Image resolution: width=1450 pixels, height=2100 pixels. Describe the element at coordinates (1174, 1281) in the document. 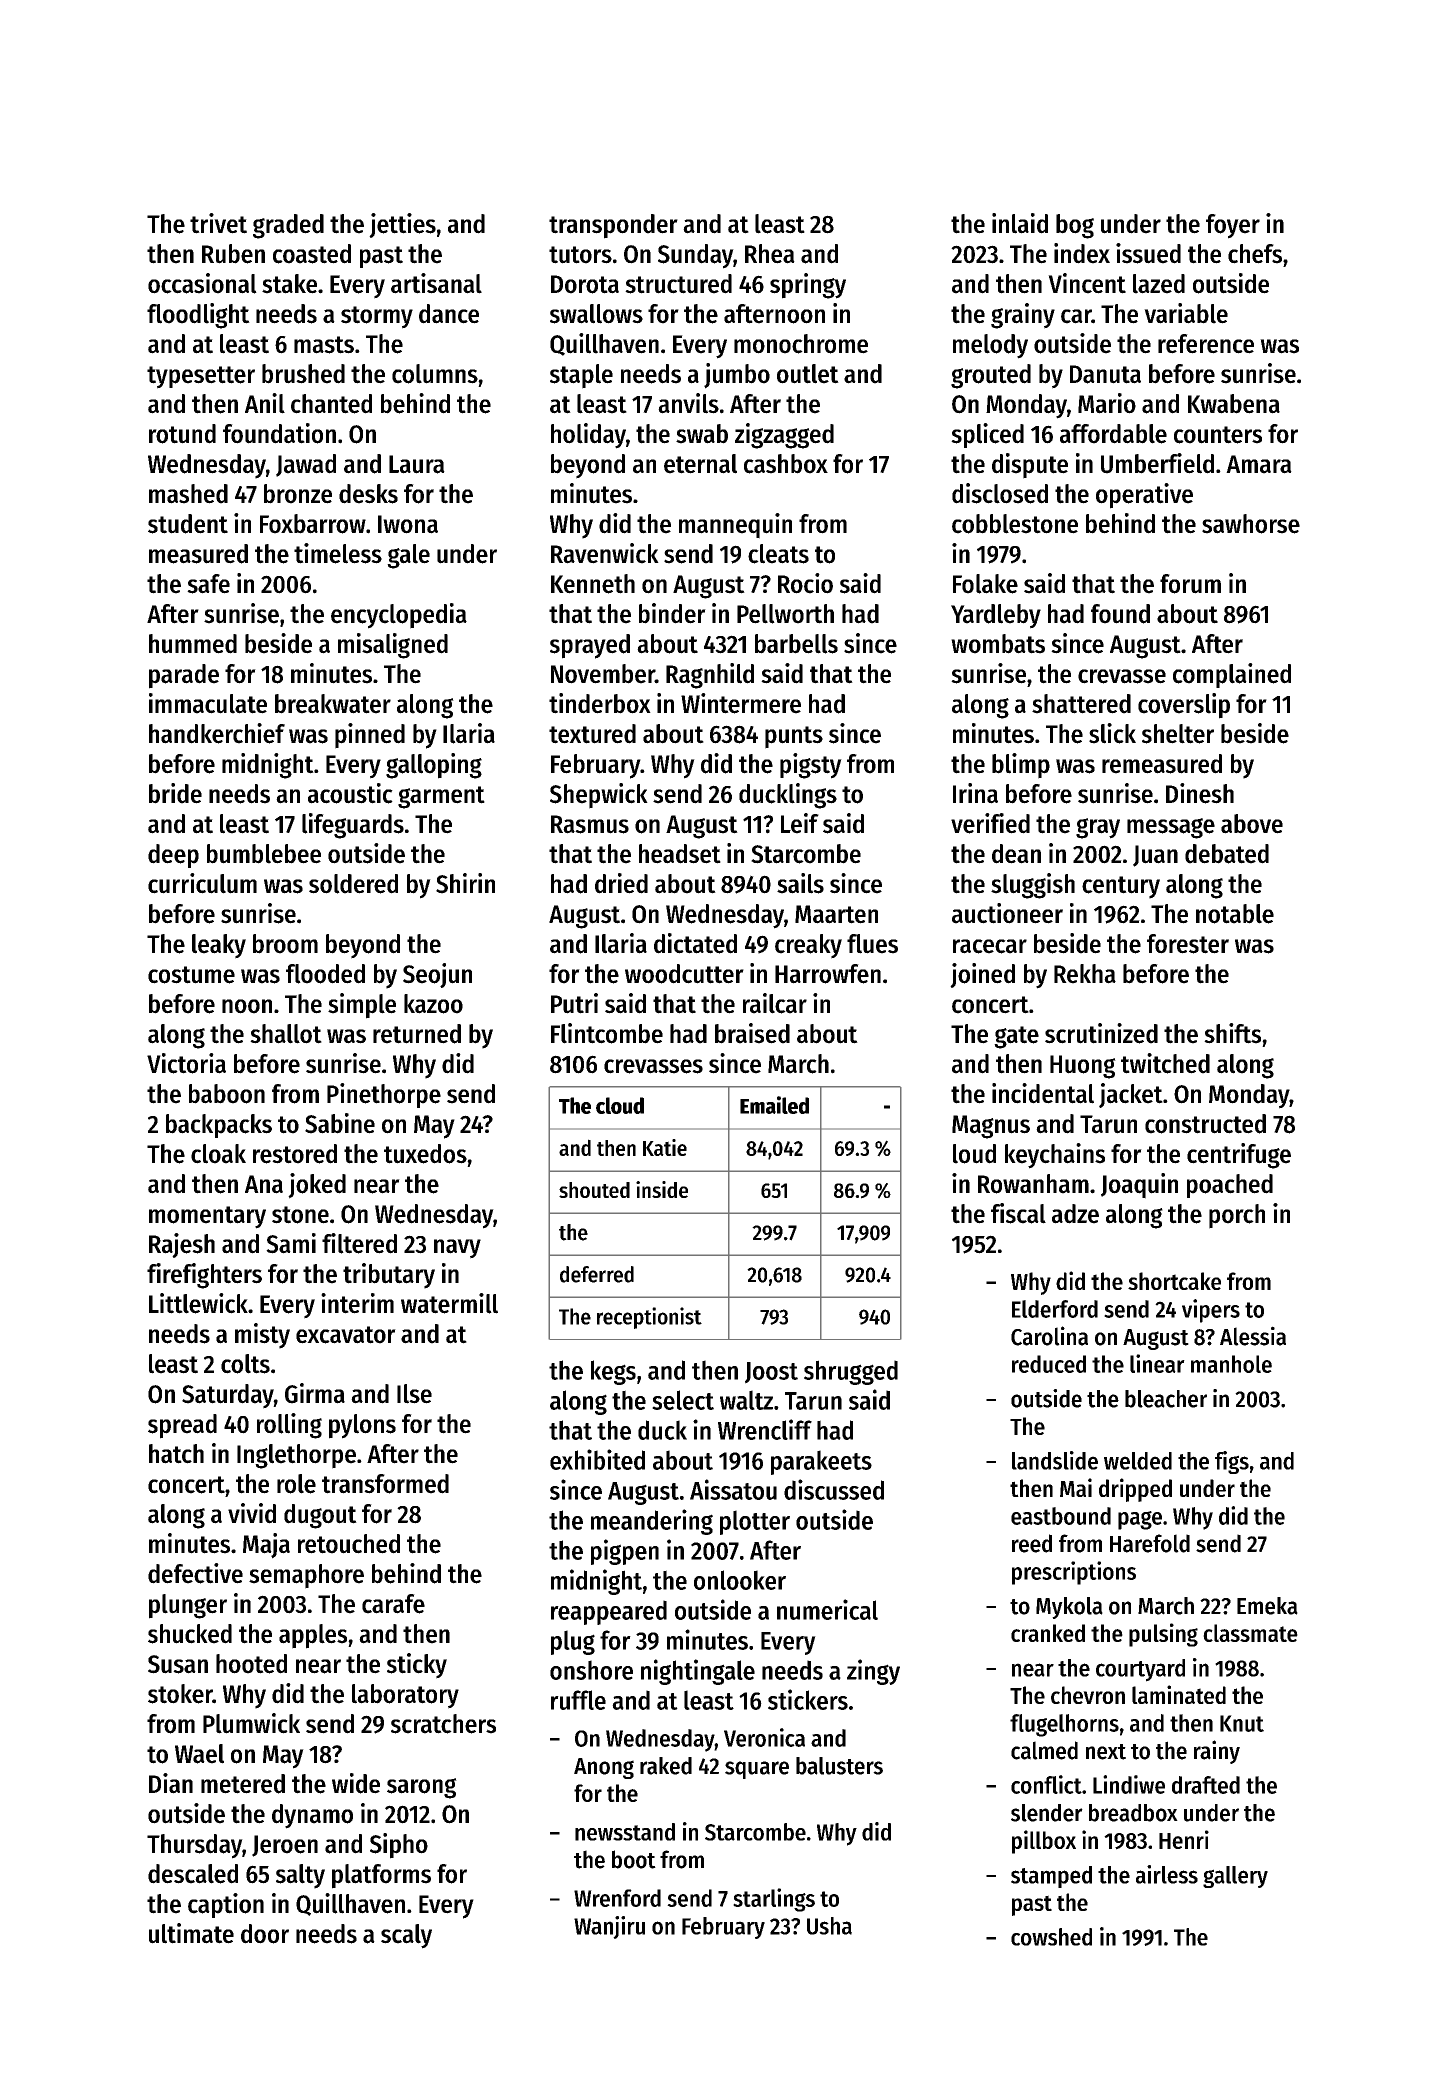

I see `shortcake` at that location.
